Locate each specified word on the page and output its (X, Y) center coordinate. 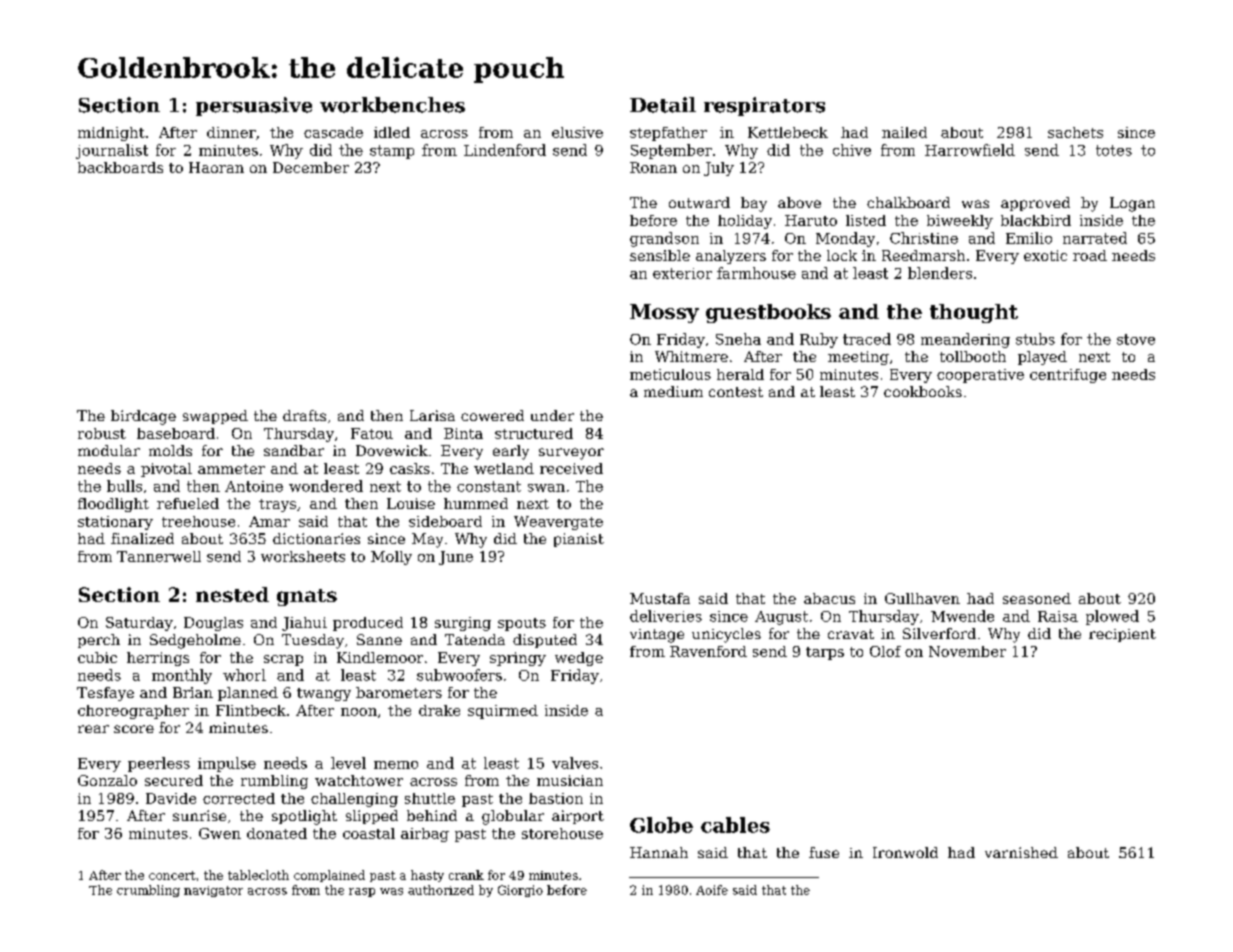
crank (466, 875)
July (719, 169)
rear (93, 729)
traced (867, 339)
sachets (1075, 132)
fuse (824, 852)
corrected (239, 798)
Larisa (432, 415)
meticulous (670, 374)
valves (575, 763)
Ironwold (905, 852)
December (311, 167)
